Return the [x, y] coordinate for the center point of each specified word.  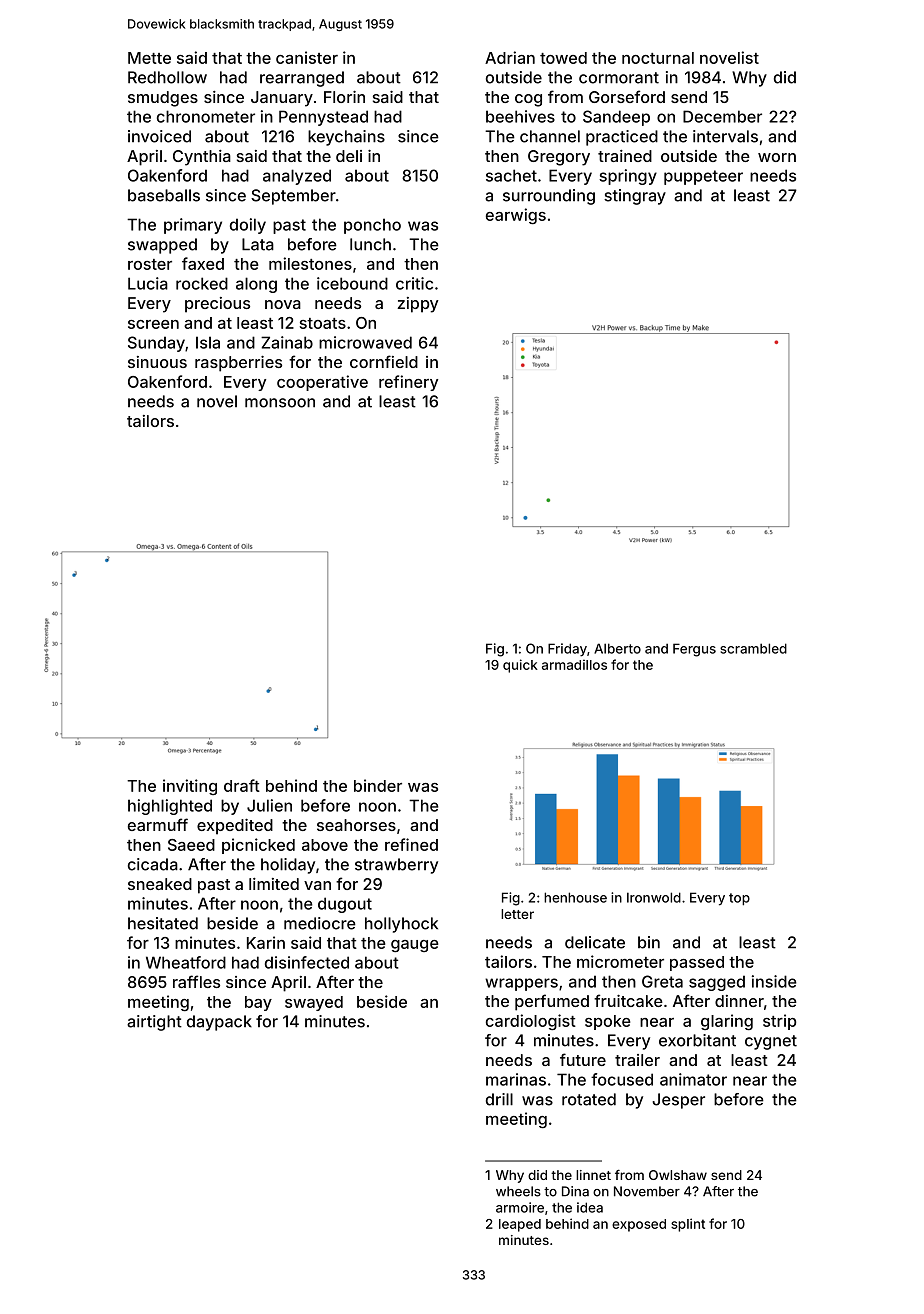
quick [520, 666]
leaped [520, 1225]
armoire [520, 1207]
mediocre [320, 923]
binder [378, 785]
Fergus [694, 650]
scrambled [753, 648]
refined [411, 844]
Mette [149, 58]
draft [242, 785]
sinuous [157, 362]
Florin [344, 97]
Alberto [617, 648]
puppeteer [703, 177]
